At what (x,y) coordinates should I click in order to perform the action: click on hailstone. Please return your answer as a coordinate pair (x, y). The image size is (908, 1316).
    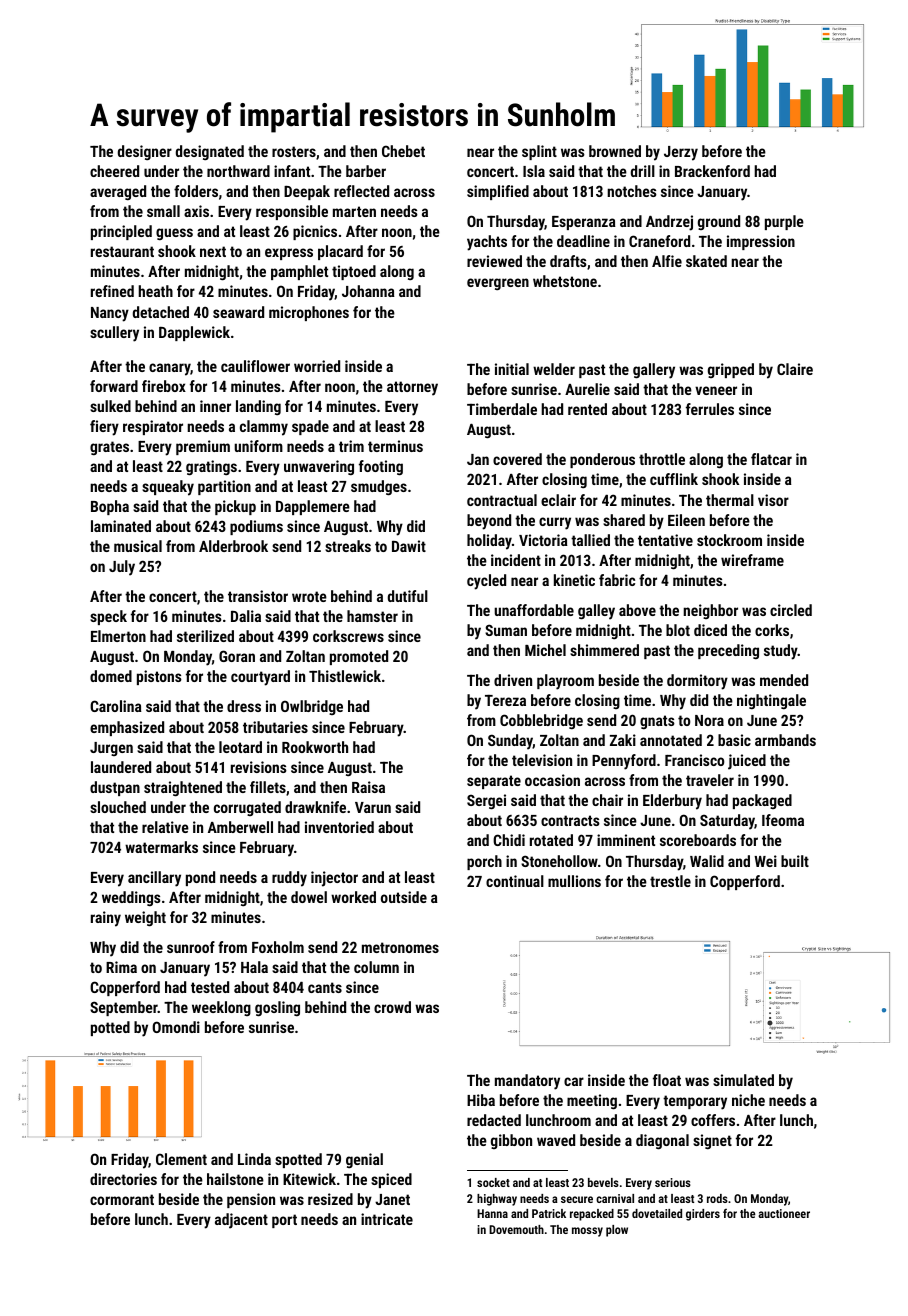
    Looking at the image, I should click on (235, 1179).
